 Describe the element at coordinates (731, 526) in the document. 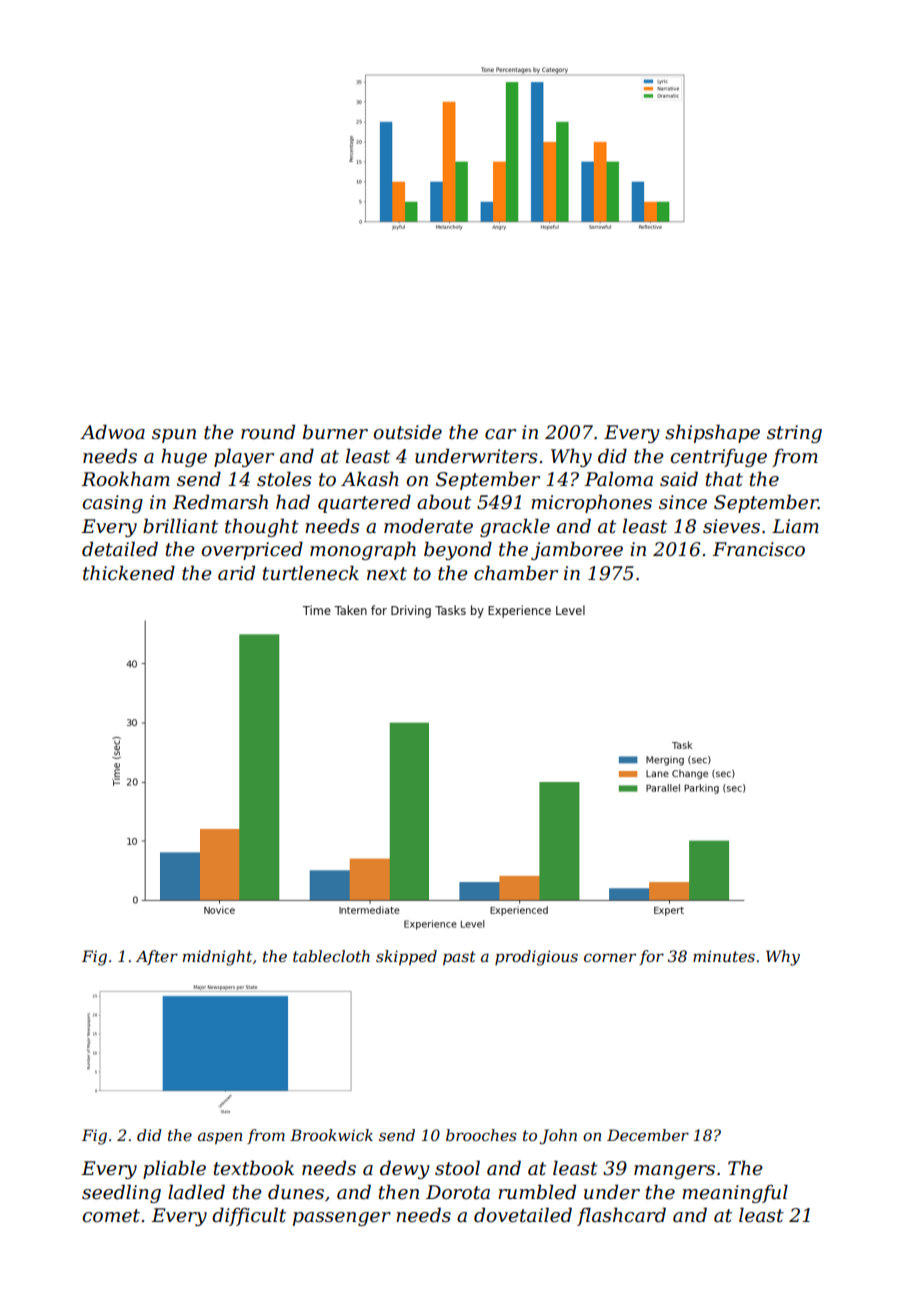

I see `sieves` at that location.
